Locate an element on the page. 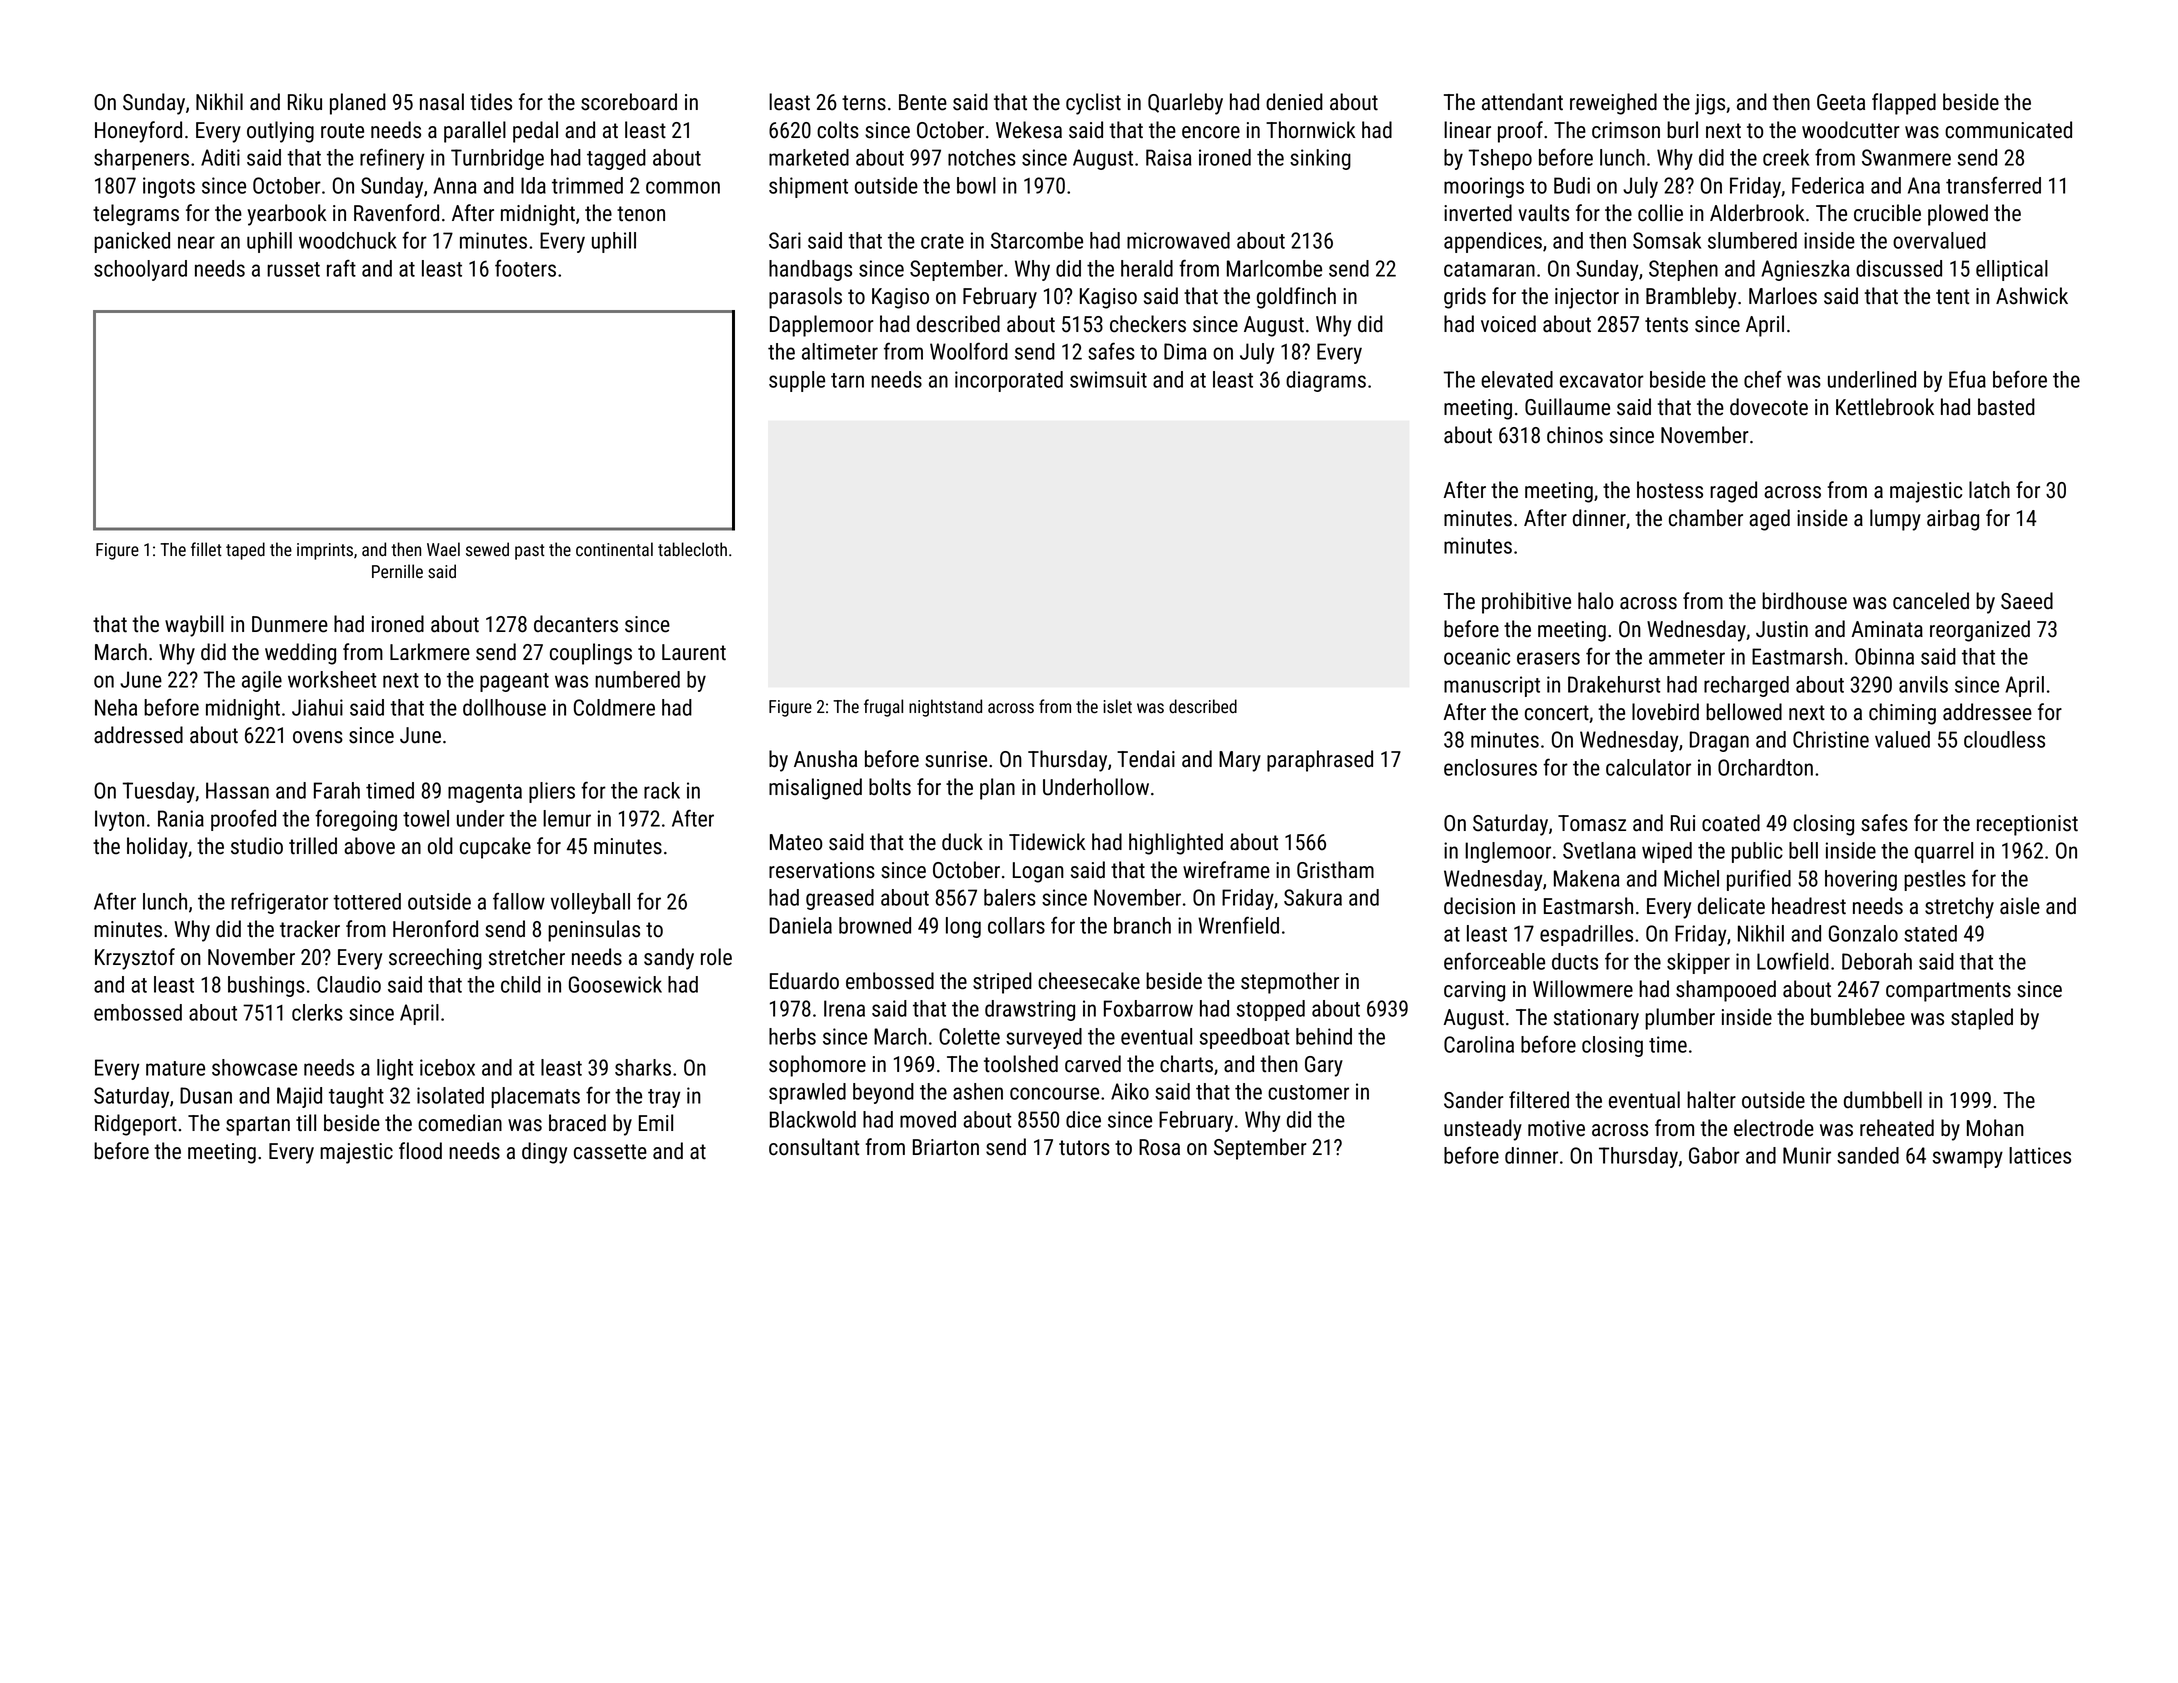 The width and height of the document is (2178, 1683). shipment is located at coordinates (808, 187).
